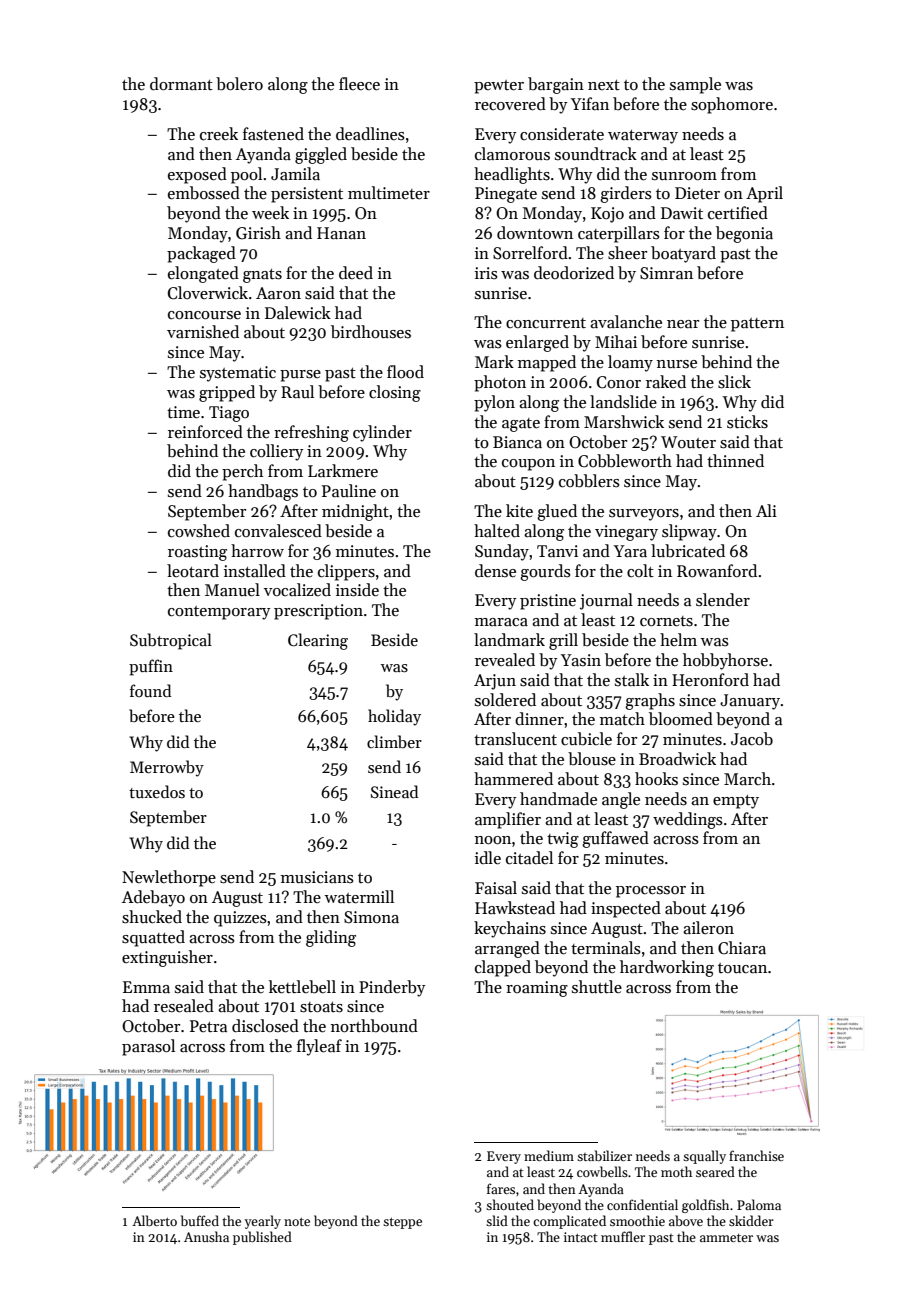 Image resolution: width=908 pixels, height=1316 pixels. I want to click on dormant, so click(181, 84).
